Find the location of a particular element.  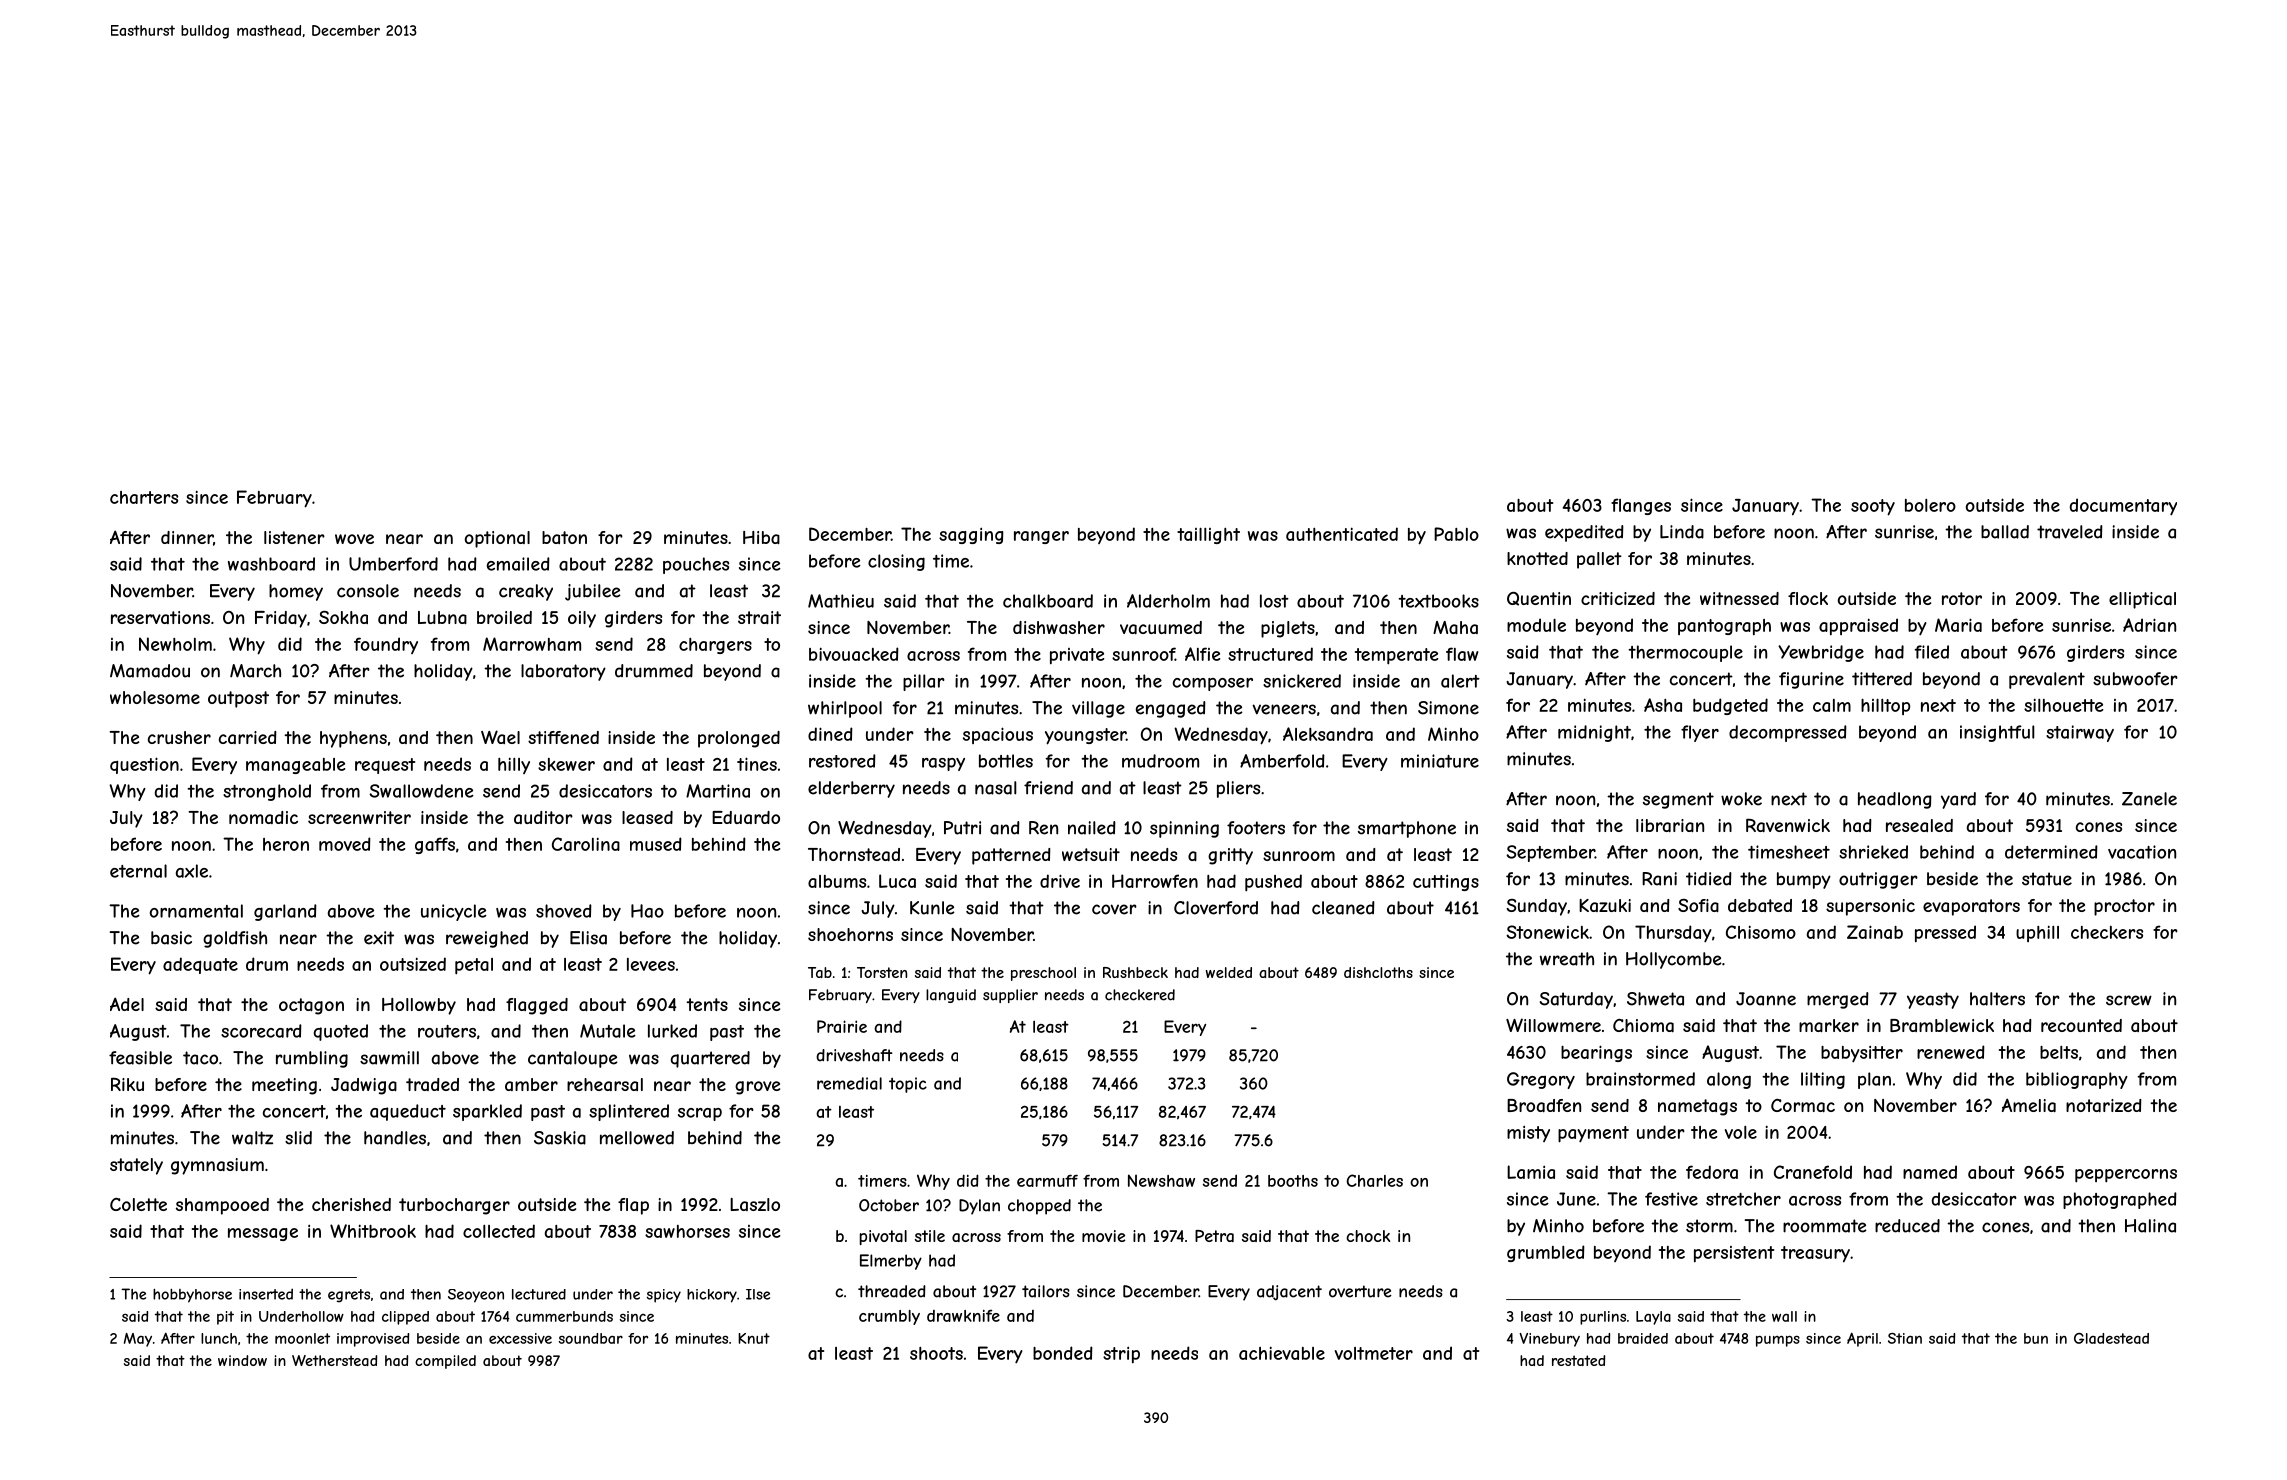

flanges is located at coordinates (1641, 506).
